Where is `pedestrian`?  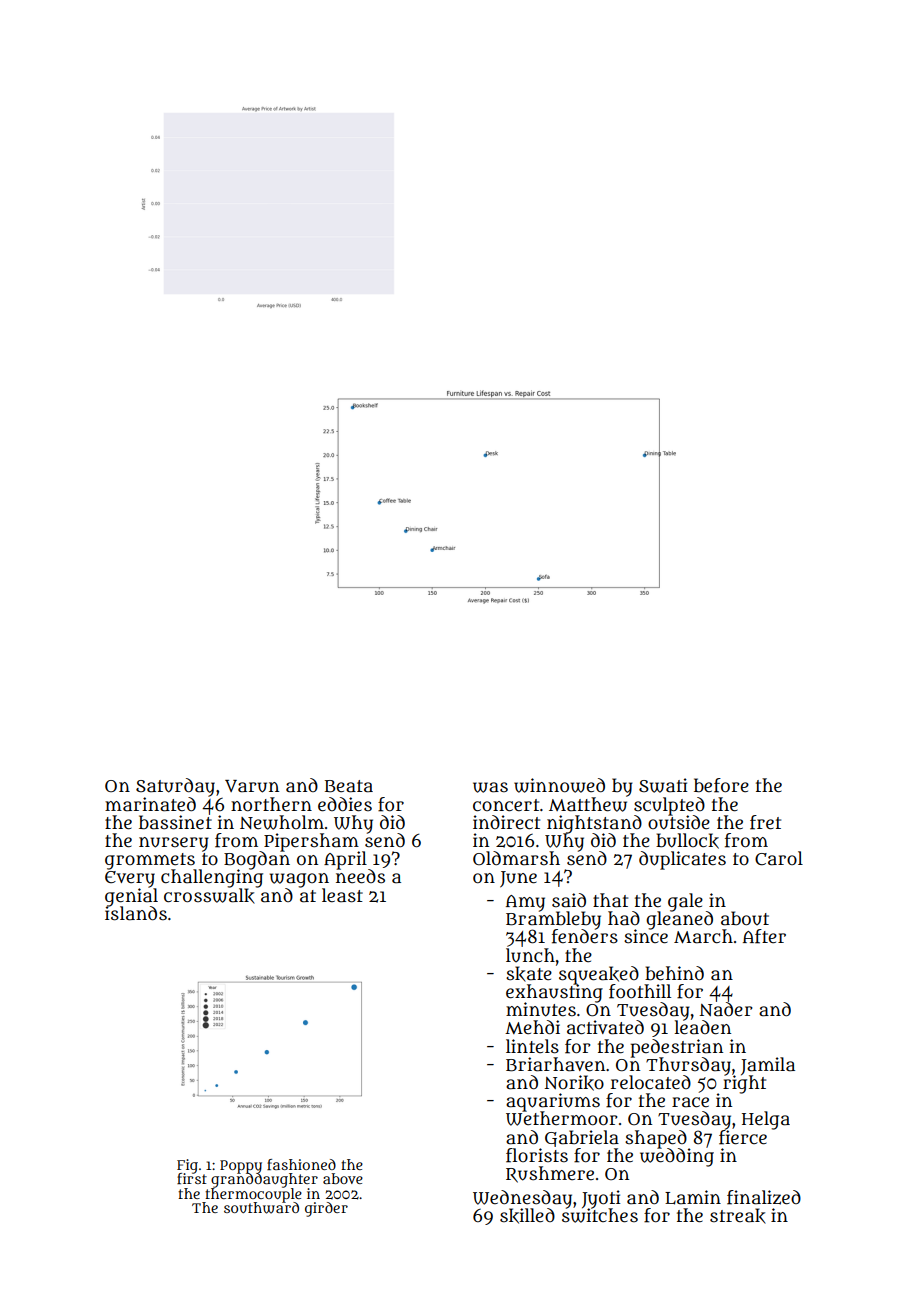
pedestrian is located at coordinates (676, 1048).
